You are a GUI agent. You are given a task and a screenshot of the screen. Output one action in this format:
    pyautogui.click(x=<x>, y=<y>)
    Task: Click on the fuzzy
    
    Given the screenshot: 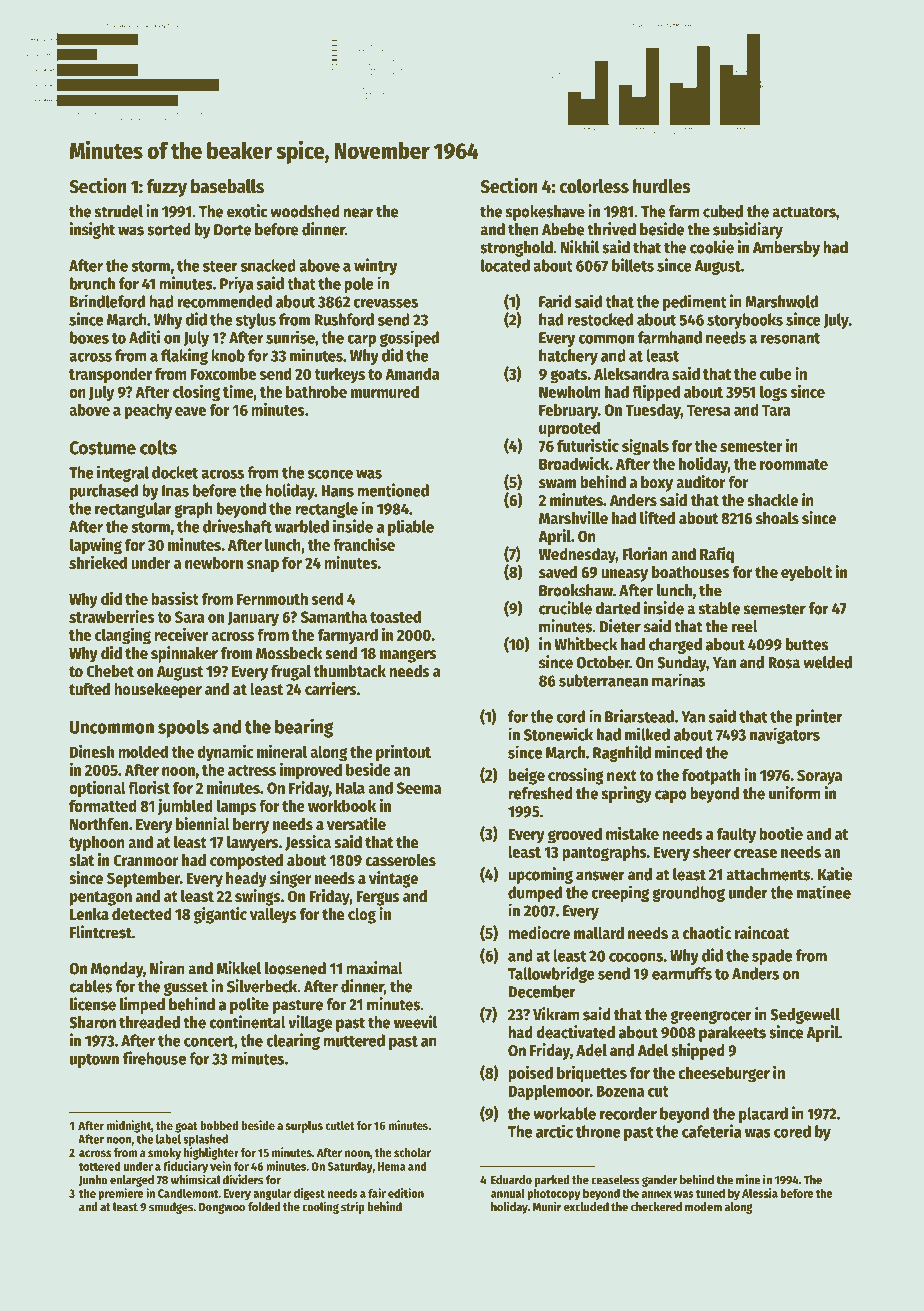 What is the action you would take?
    pyautogui.click(x=167, y=188)
